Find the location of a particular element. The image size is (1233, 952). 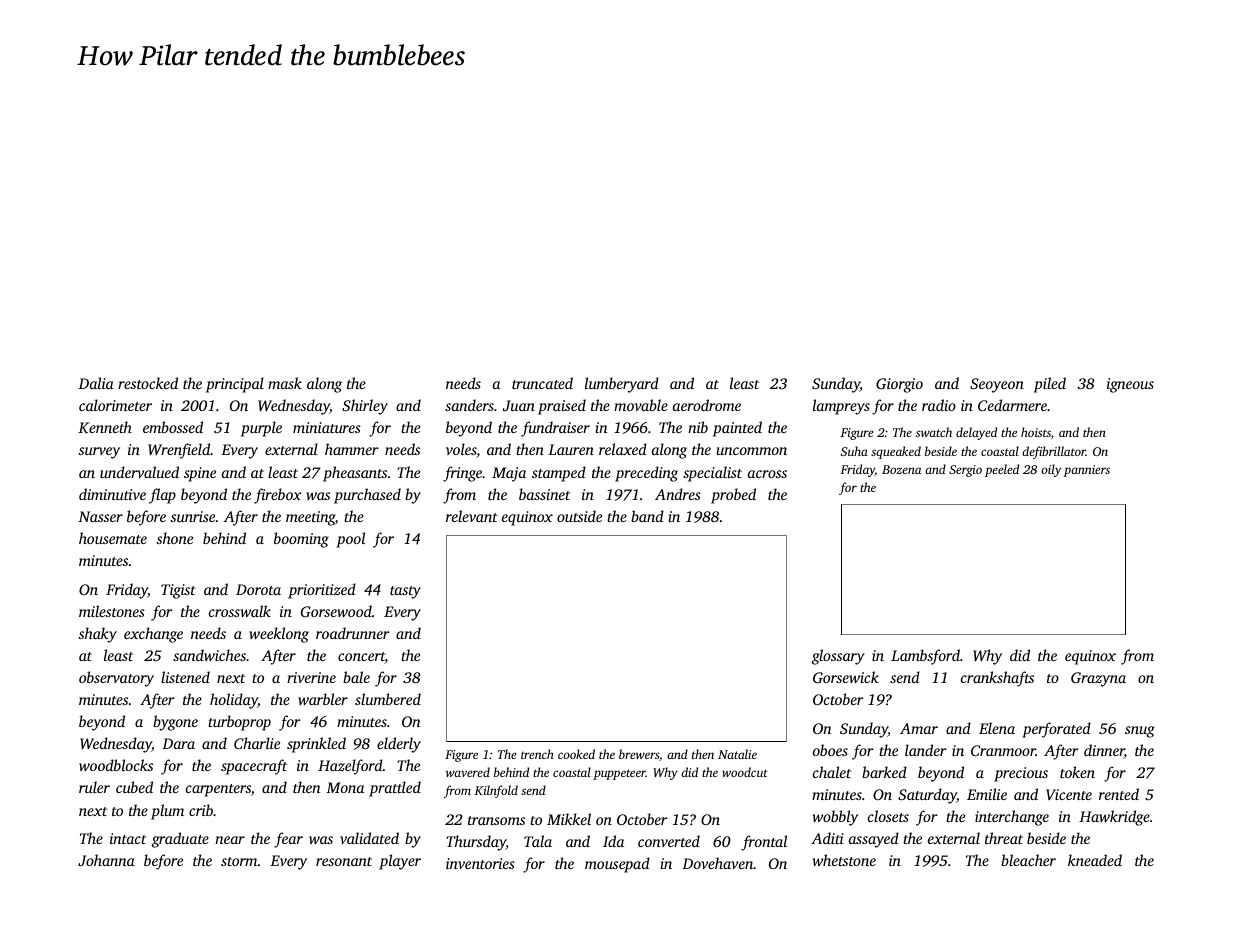

slumbered is located at coordinates (388, 699).
